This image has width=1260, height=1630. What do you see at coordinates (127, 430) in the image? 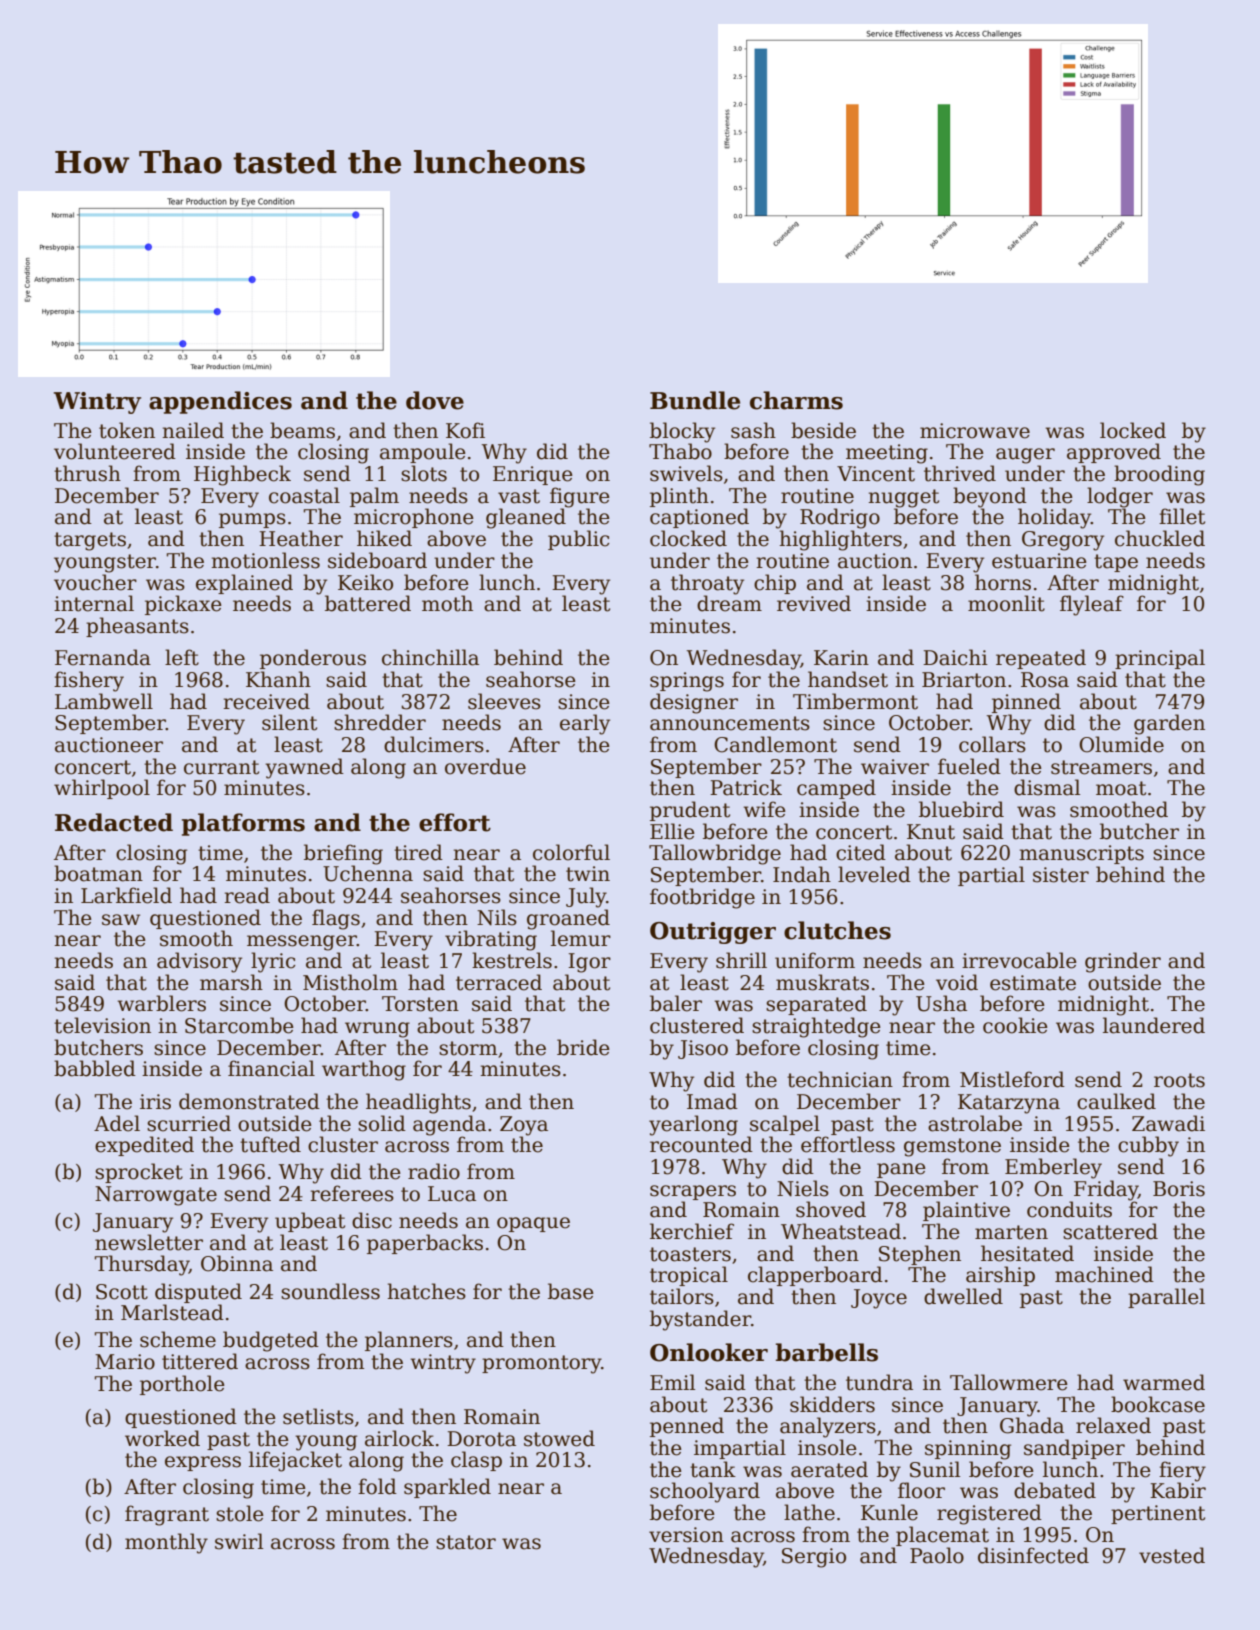
I see `token` at bounding box center [127, 430].
